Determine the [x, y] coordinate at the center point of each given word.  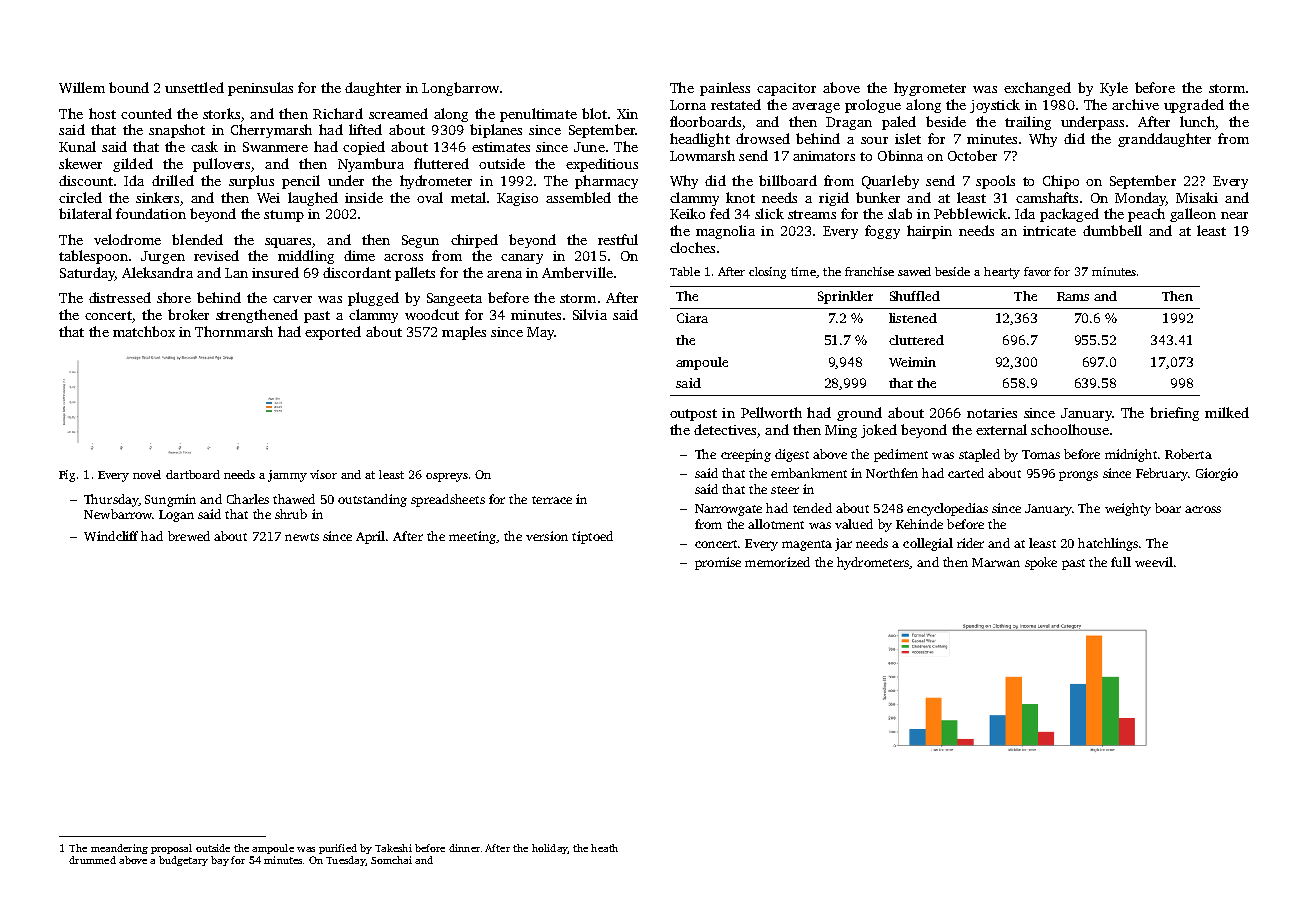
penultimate [538, 115]
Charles [248, 499]
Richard [338, 113]
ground [859, 414]
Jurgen [163, 257]
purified [338, 849]
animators [824, 156]
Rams [1073, 296]
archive [1135, 104]
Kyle [1114, 89]
